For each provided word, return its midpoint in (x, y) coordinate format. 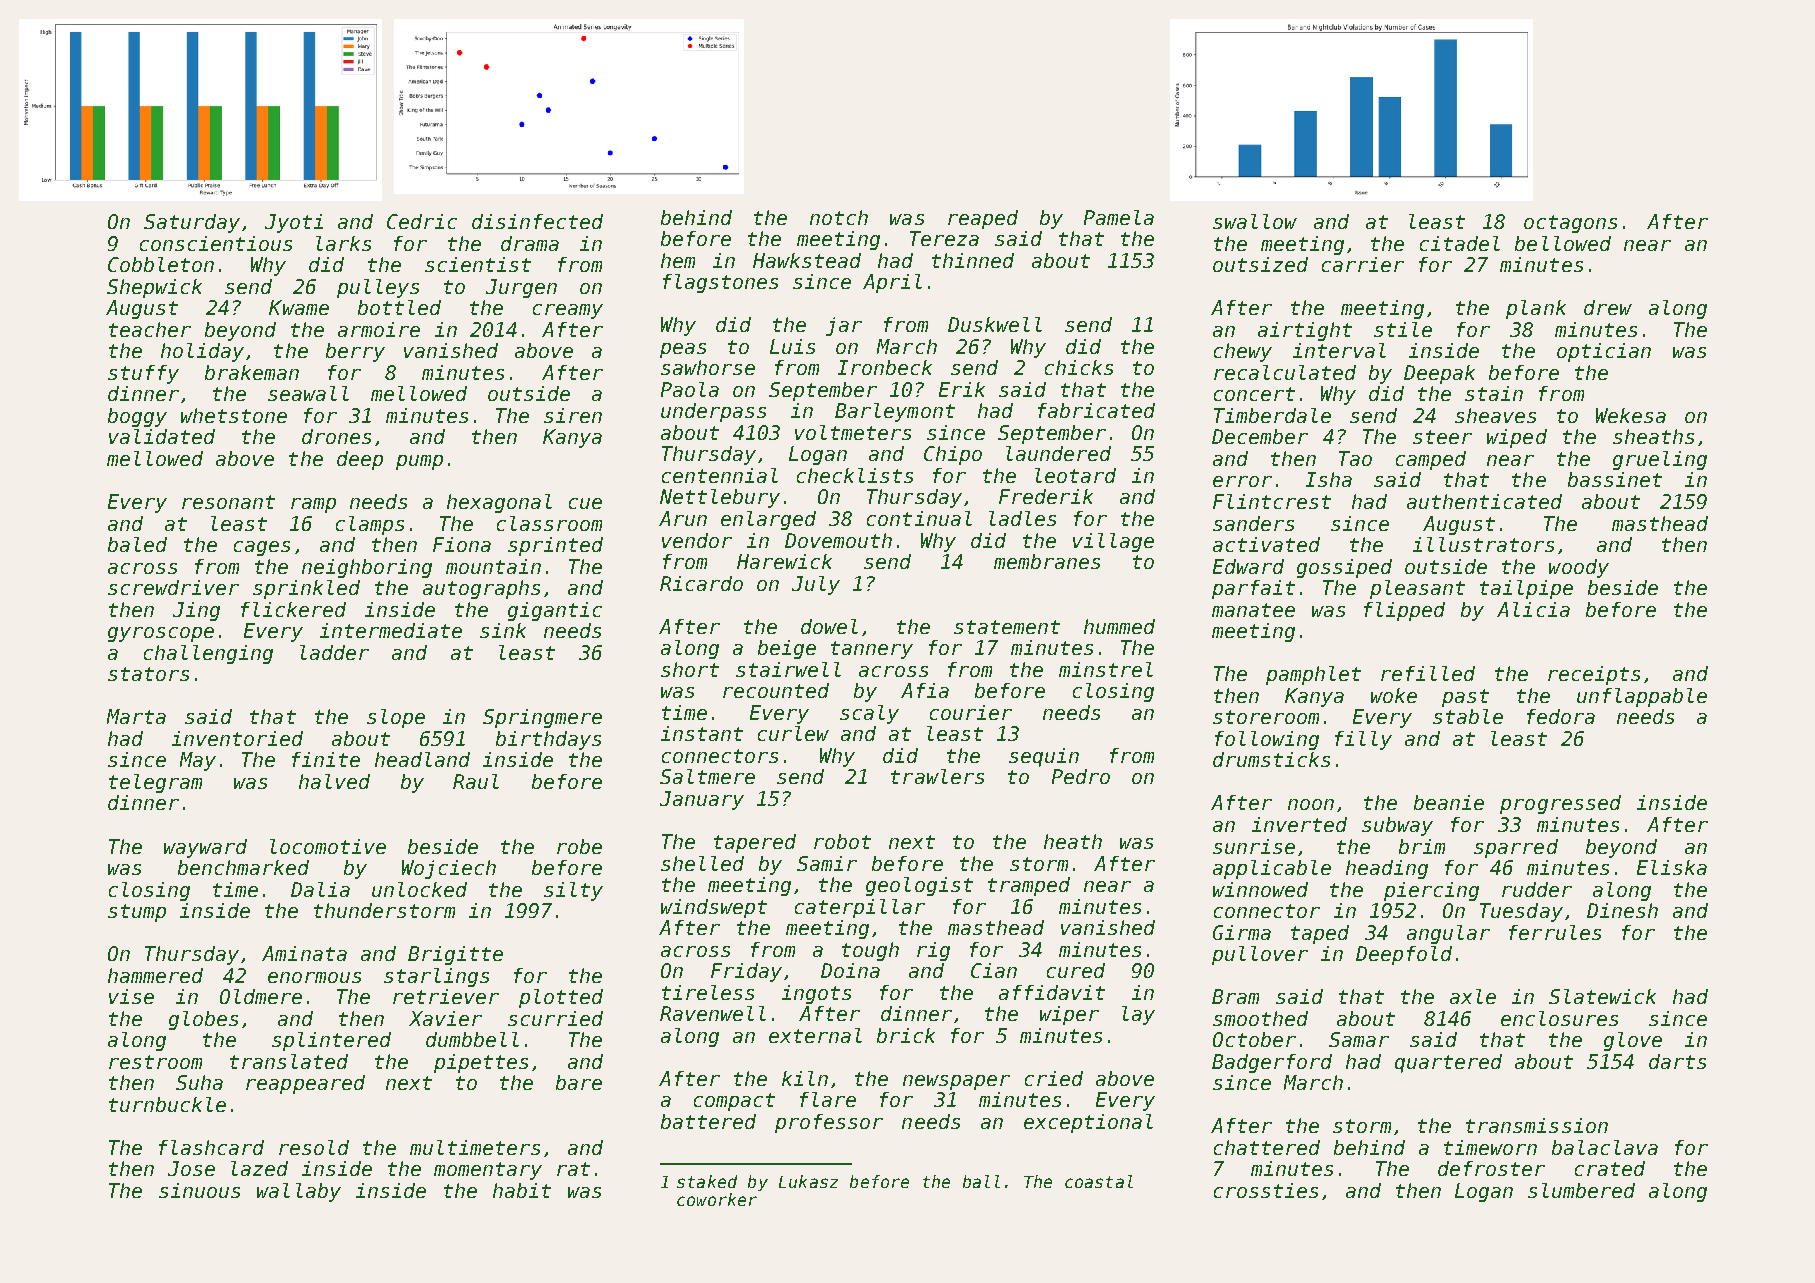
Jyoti (294, 223)
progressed (1560, 804)
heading (1387, 869)
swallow (1255, 221)
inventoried (237, 738)
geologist (919, 886)
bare (579, 1082)
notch (839, 217)
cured (1076, 970)
